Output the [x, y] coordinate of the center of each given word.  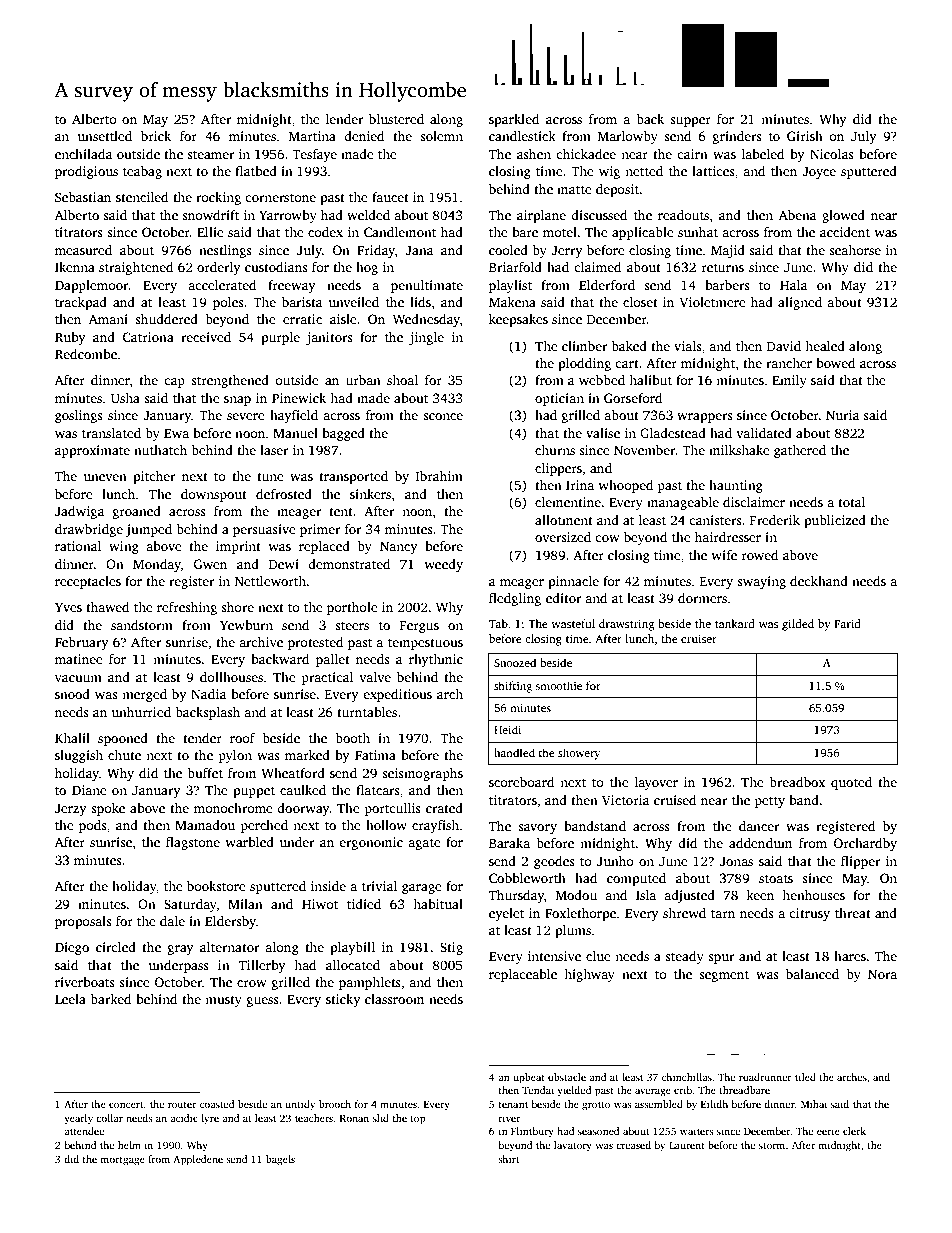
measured [83, 250]
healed [825, 346]
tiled [805, 1077]
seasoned [598, 1131]
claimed [597, 267]
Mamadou [205, 825]
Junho [615, 861]
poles [228, 303]
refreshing [187, 608]
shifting [513, 687]
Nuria [843, 415]
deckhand [819, 581]
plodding [584, 364]
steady [684, 957]
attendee [84, 1131]
